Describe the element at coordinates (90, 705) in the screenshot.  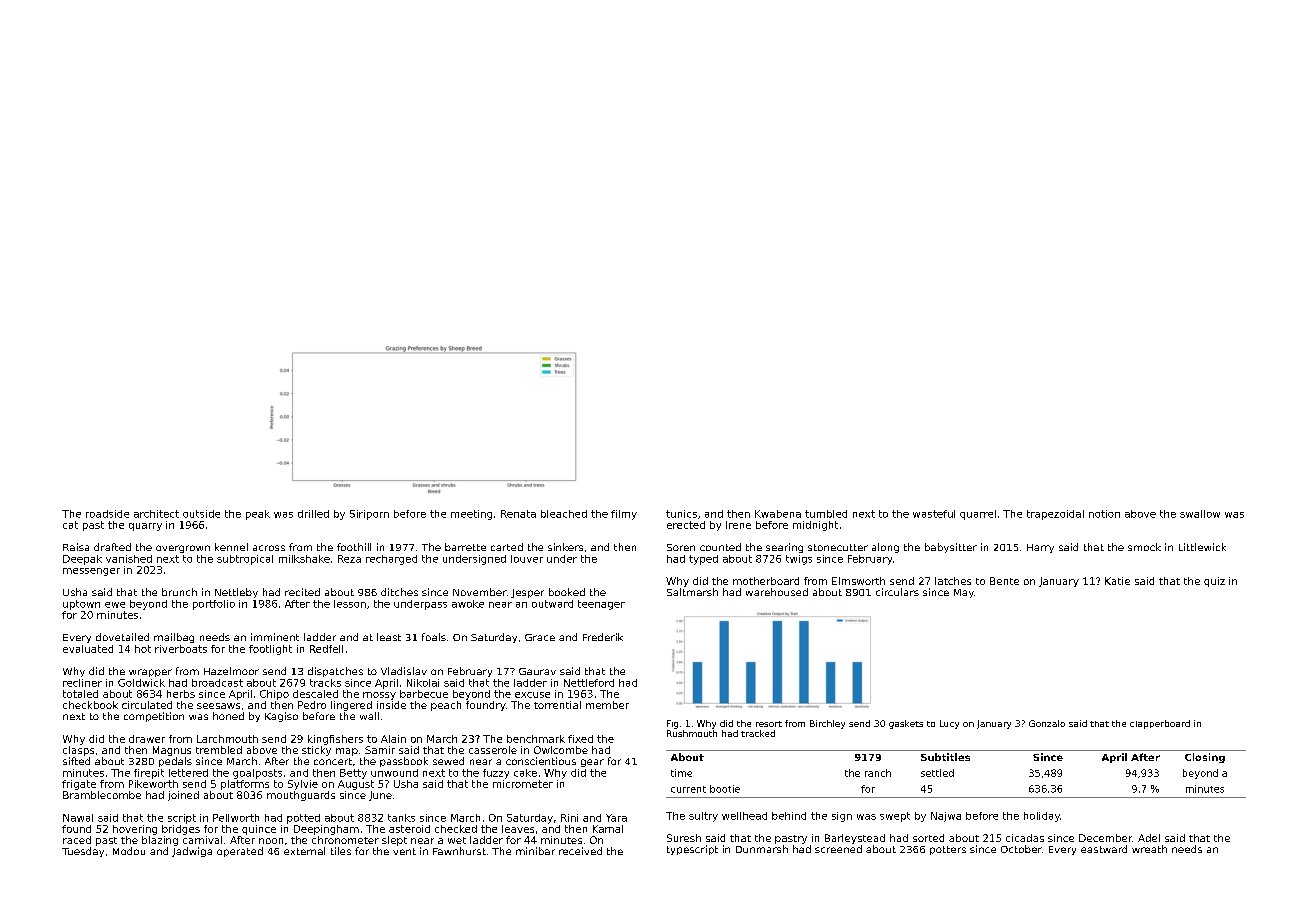
I see `checkbook` at that location.
